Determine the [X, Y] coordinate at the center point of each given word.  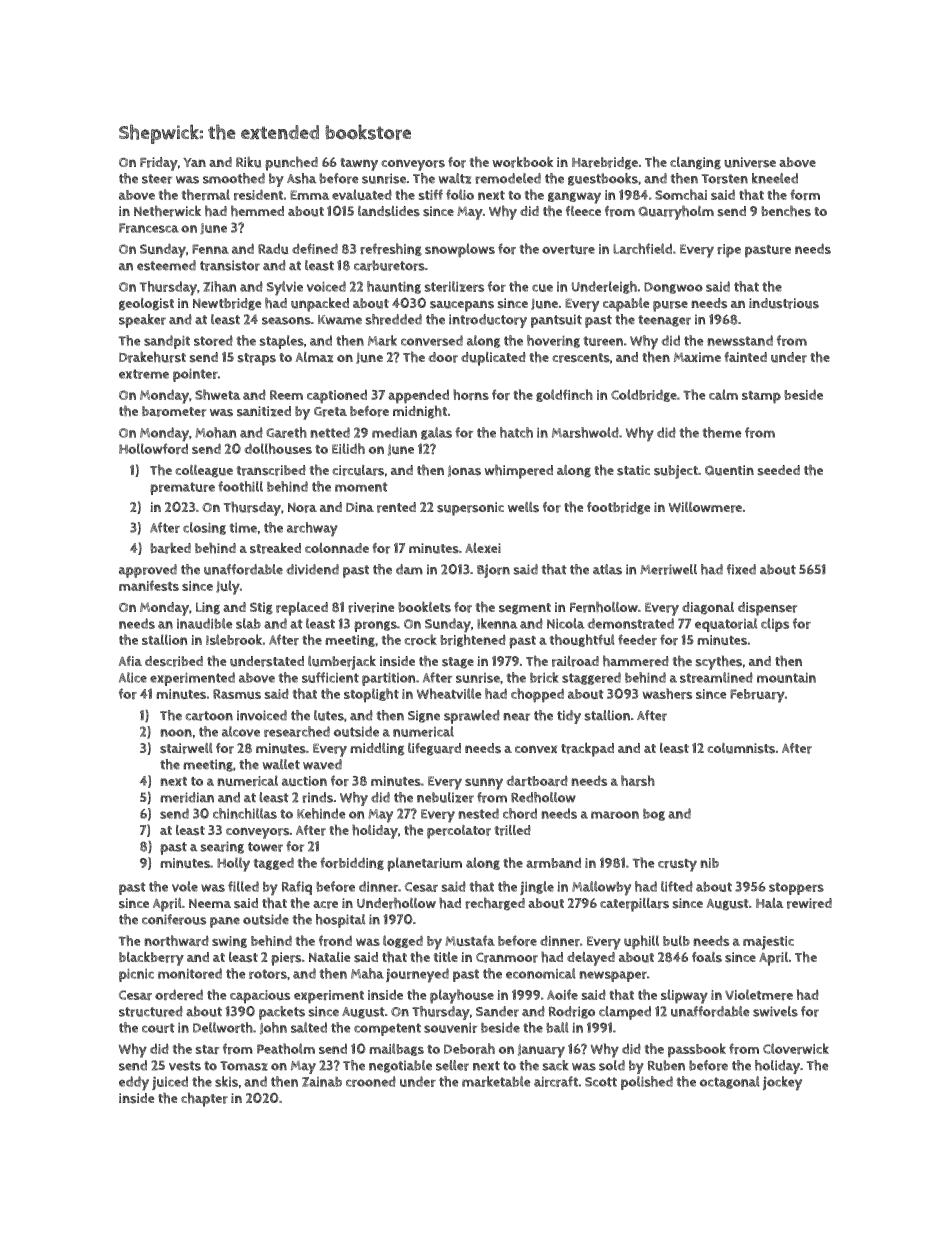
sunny [484, 784]
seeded [779, 470]
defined [315, 248]
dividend [312, 569]
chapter [204, 1099]
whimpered [518, 471]
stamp [761, 397]
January [541, 1051]
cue [542, 288]
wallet [281, 764]
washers [667, 694]
